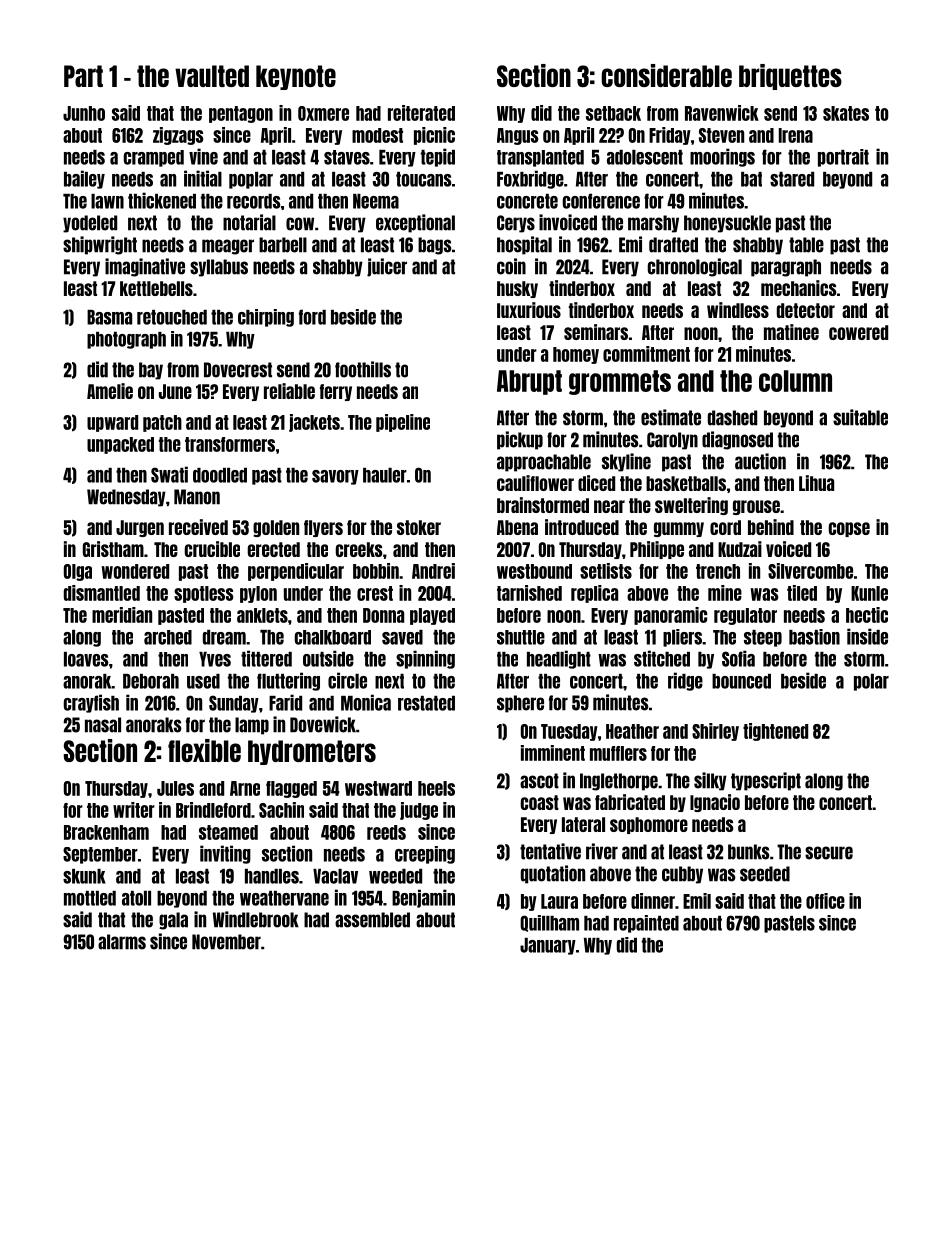  What do you see at coordinates (722, 113) in the screenshot?
I see `Ravenwick` at bounding box center [722, 113].
